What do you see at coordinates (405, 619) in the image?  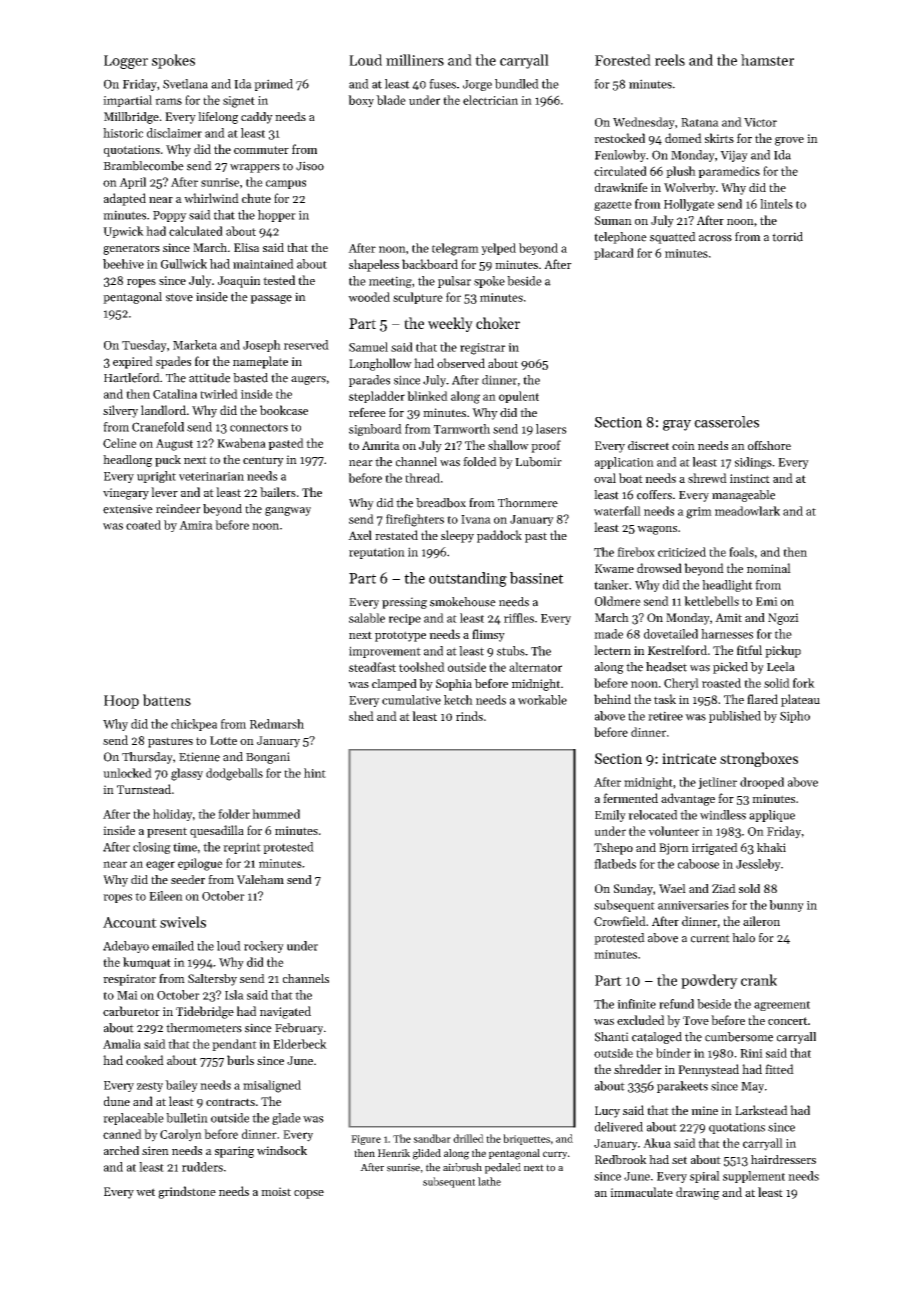 I see `recipe` at bounding box center [405, 619].
